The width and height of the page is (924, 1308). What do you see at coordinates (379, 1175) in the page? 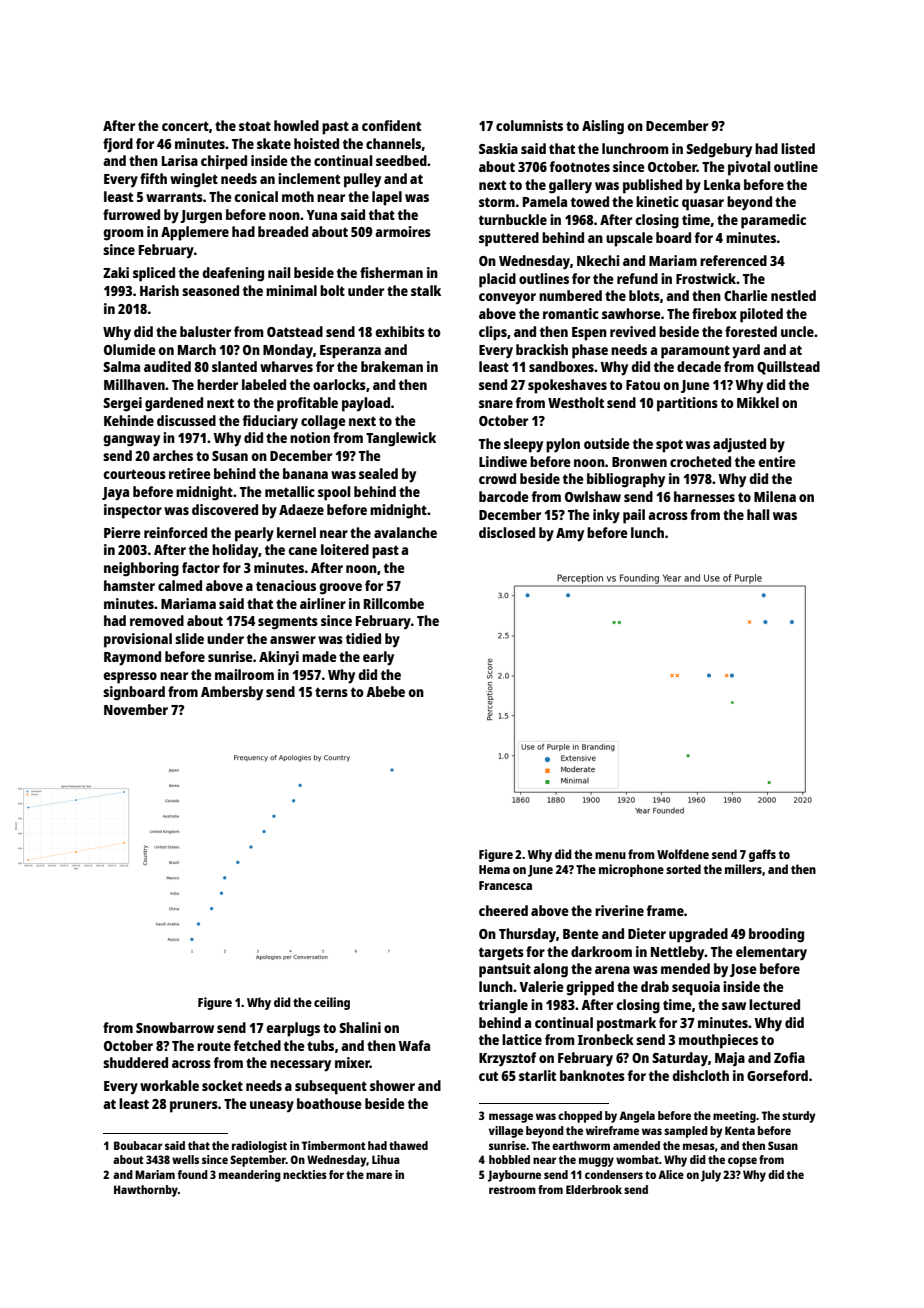
I see `mare` at bounding box center [379, 1175].
